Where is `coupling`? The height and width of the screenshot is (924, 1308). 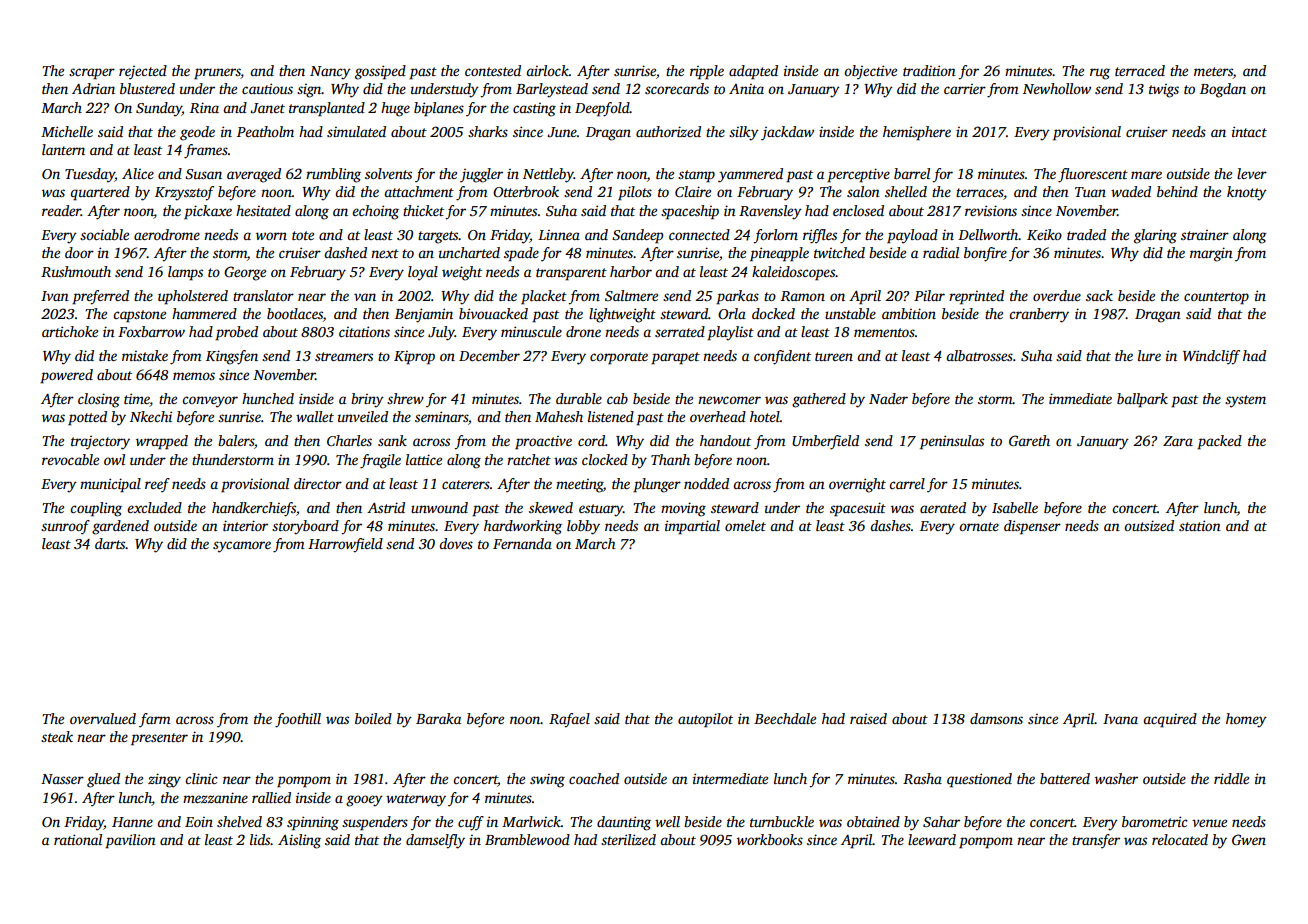 coupling is located at coordinates (96, 509).
